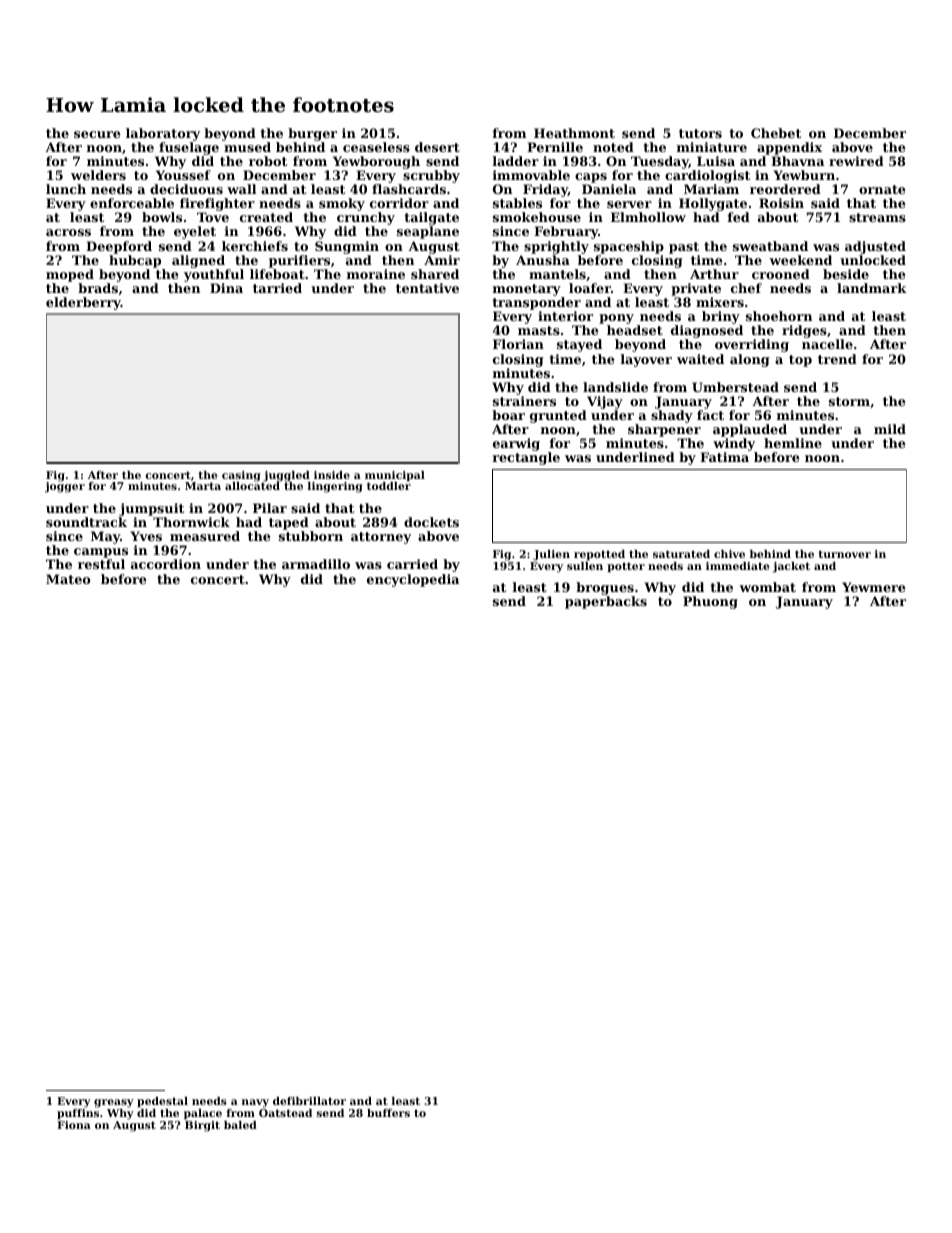 The width and height of the document is (952, 1233). What do you see at coordinates (844, 554) in the document?
I see `turnover` at bounding box center [844, 554].
